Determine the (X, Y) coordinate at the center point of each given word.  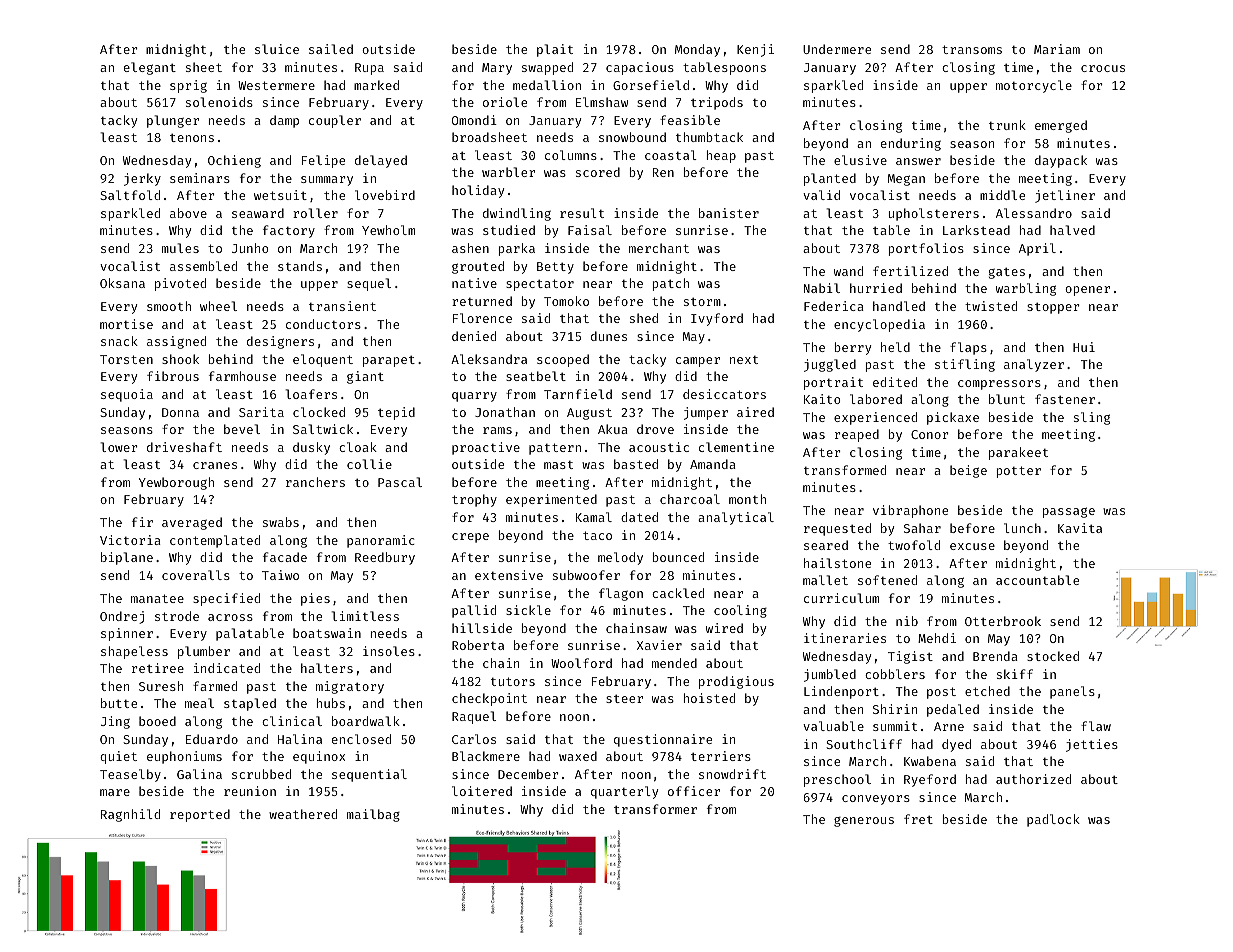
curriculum (841, 598)
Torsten (126, 359)
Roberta (478, 645)
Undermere (837, 49)
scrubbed (261, 774)
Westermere (276, 85)
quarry (474, 397)
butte (119, 703)
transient (342, 306)
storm (702, 302)
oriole (505, 102)
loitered (482, 791)
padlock (1053, 820)
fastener (1065, 399)
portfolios (926, 249)
